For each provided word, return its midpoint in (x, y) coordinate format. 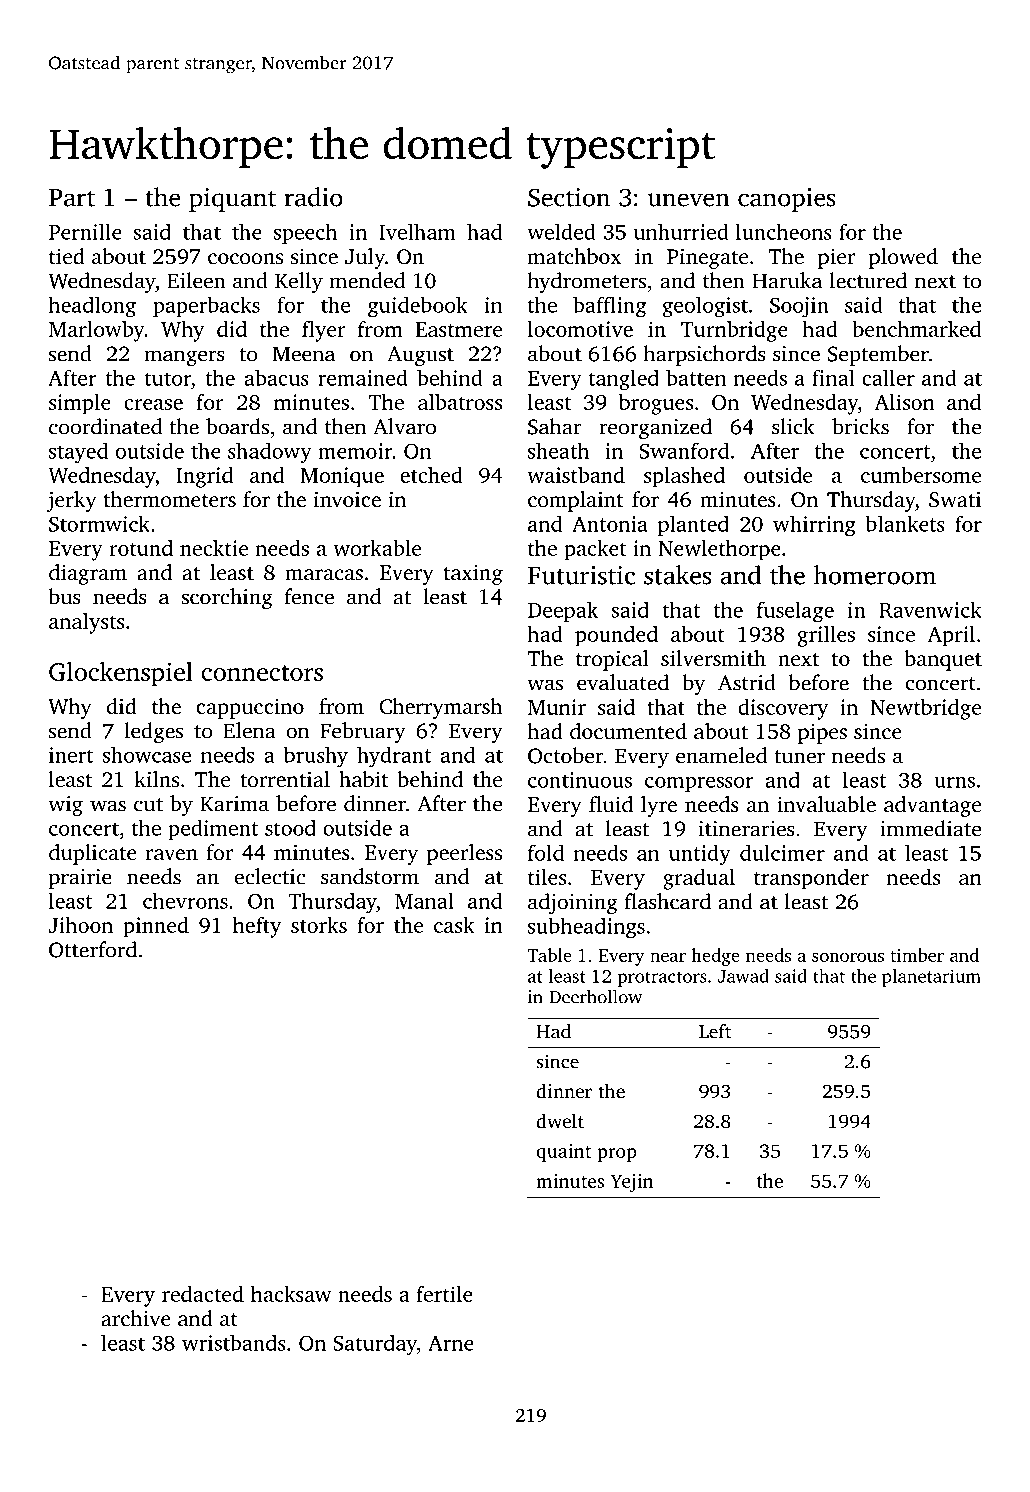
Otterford (93, 949)
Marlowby (97, 331)
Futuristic (581, 575)
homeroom (874, 575)
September (878, 355)
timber (917, 955)
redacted (203, 1294)
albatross (460, 402)
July (365, 258)
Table (549, 955)
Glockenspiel (121, 674)
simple (80, 404)
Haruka (787, 280)
